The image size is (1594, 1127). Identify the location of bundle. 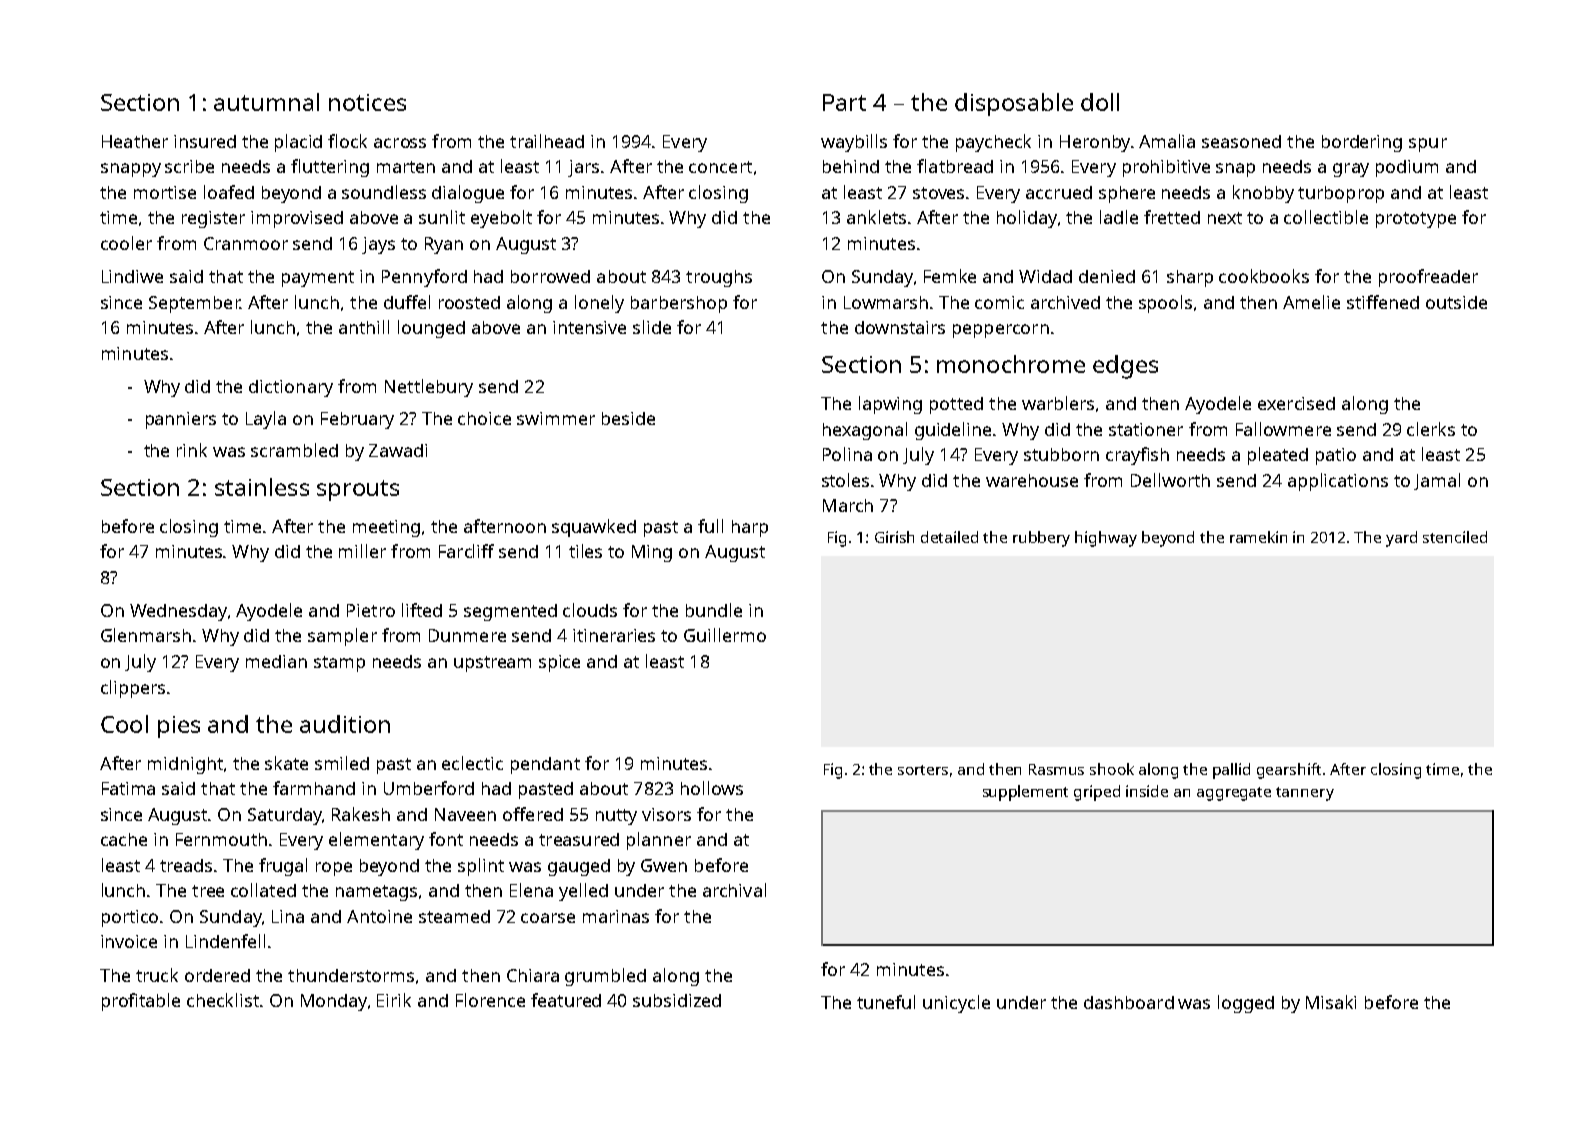
(714, 610).
